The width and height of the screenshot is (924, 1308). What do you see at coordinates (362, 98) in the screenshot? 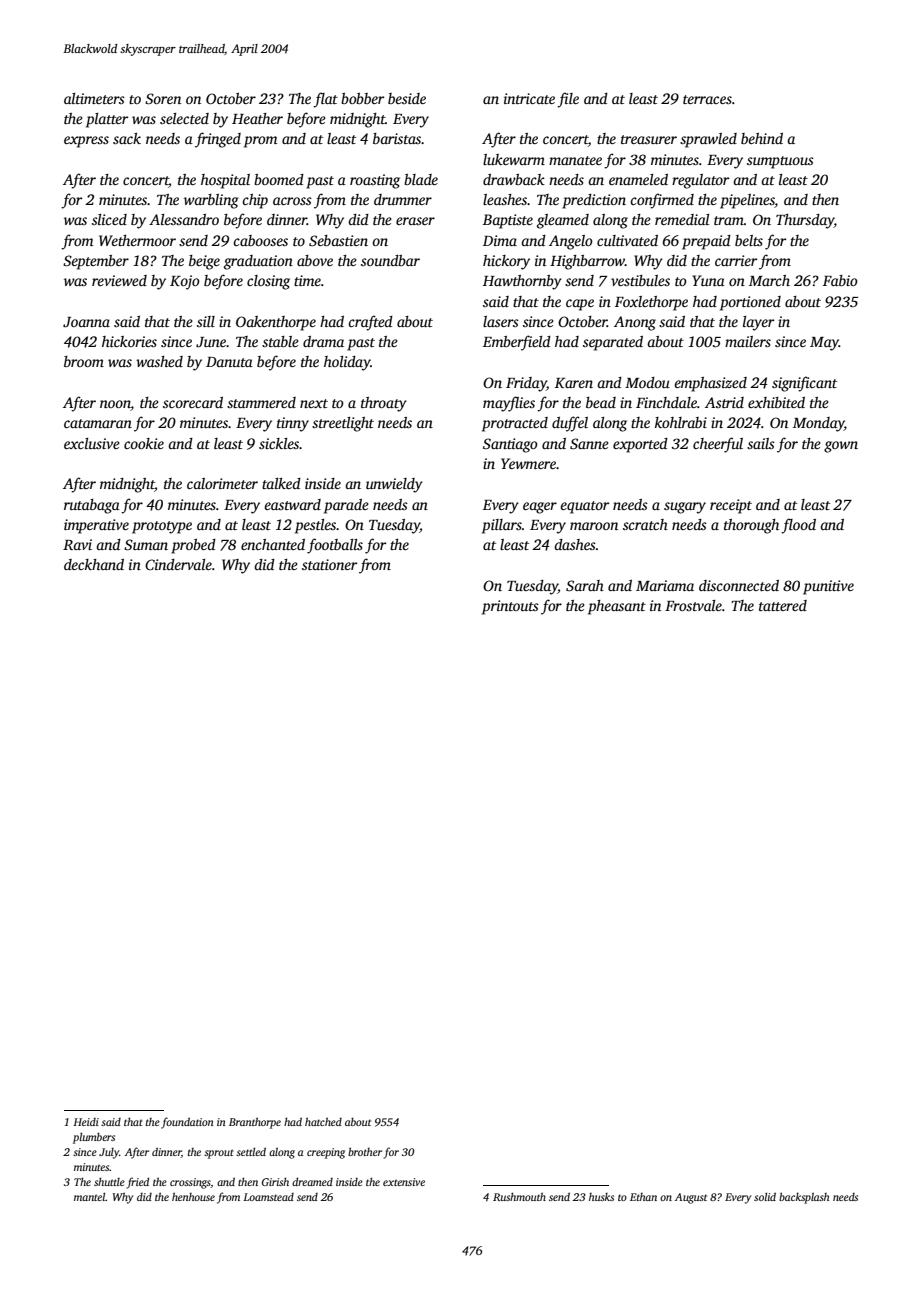
I see `bobber` at bounding box center [362, 98].
